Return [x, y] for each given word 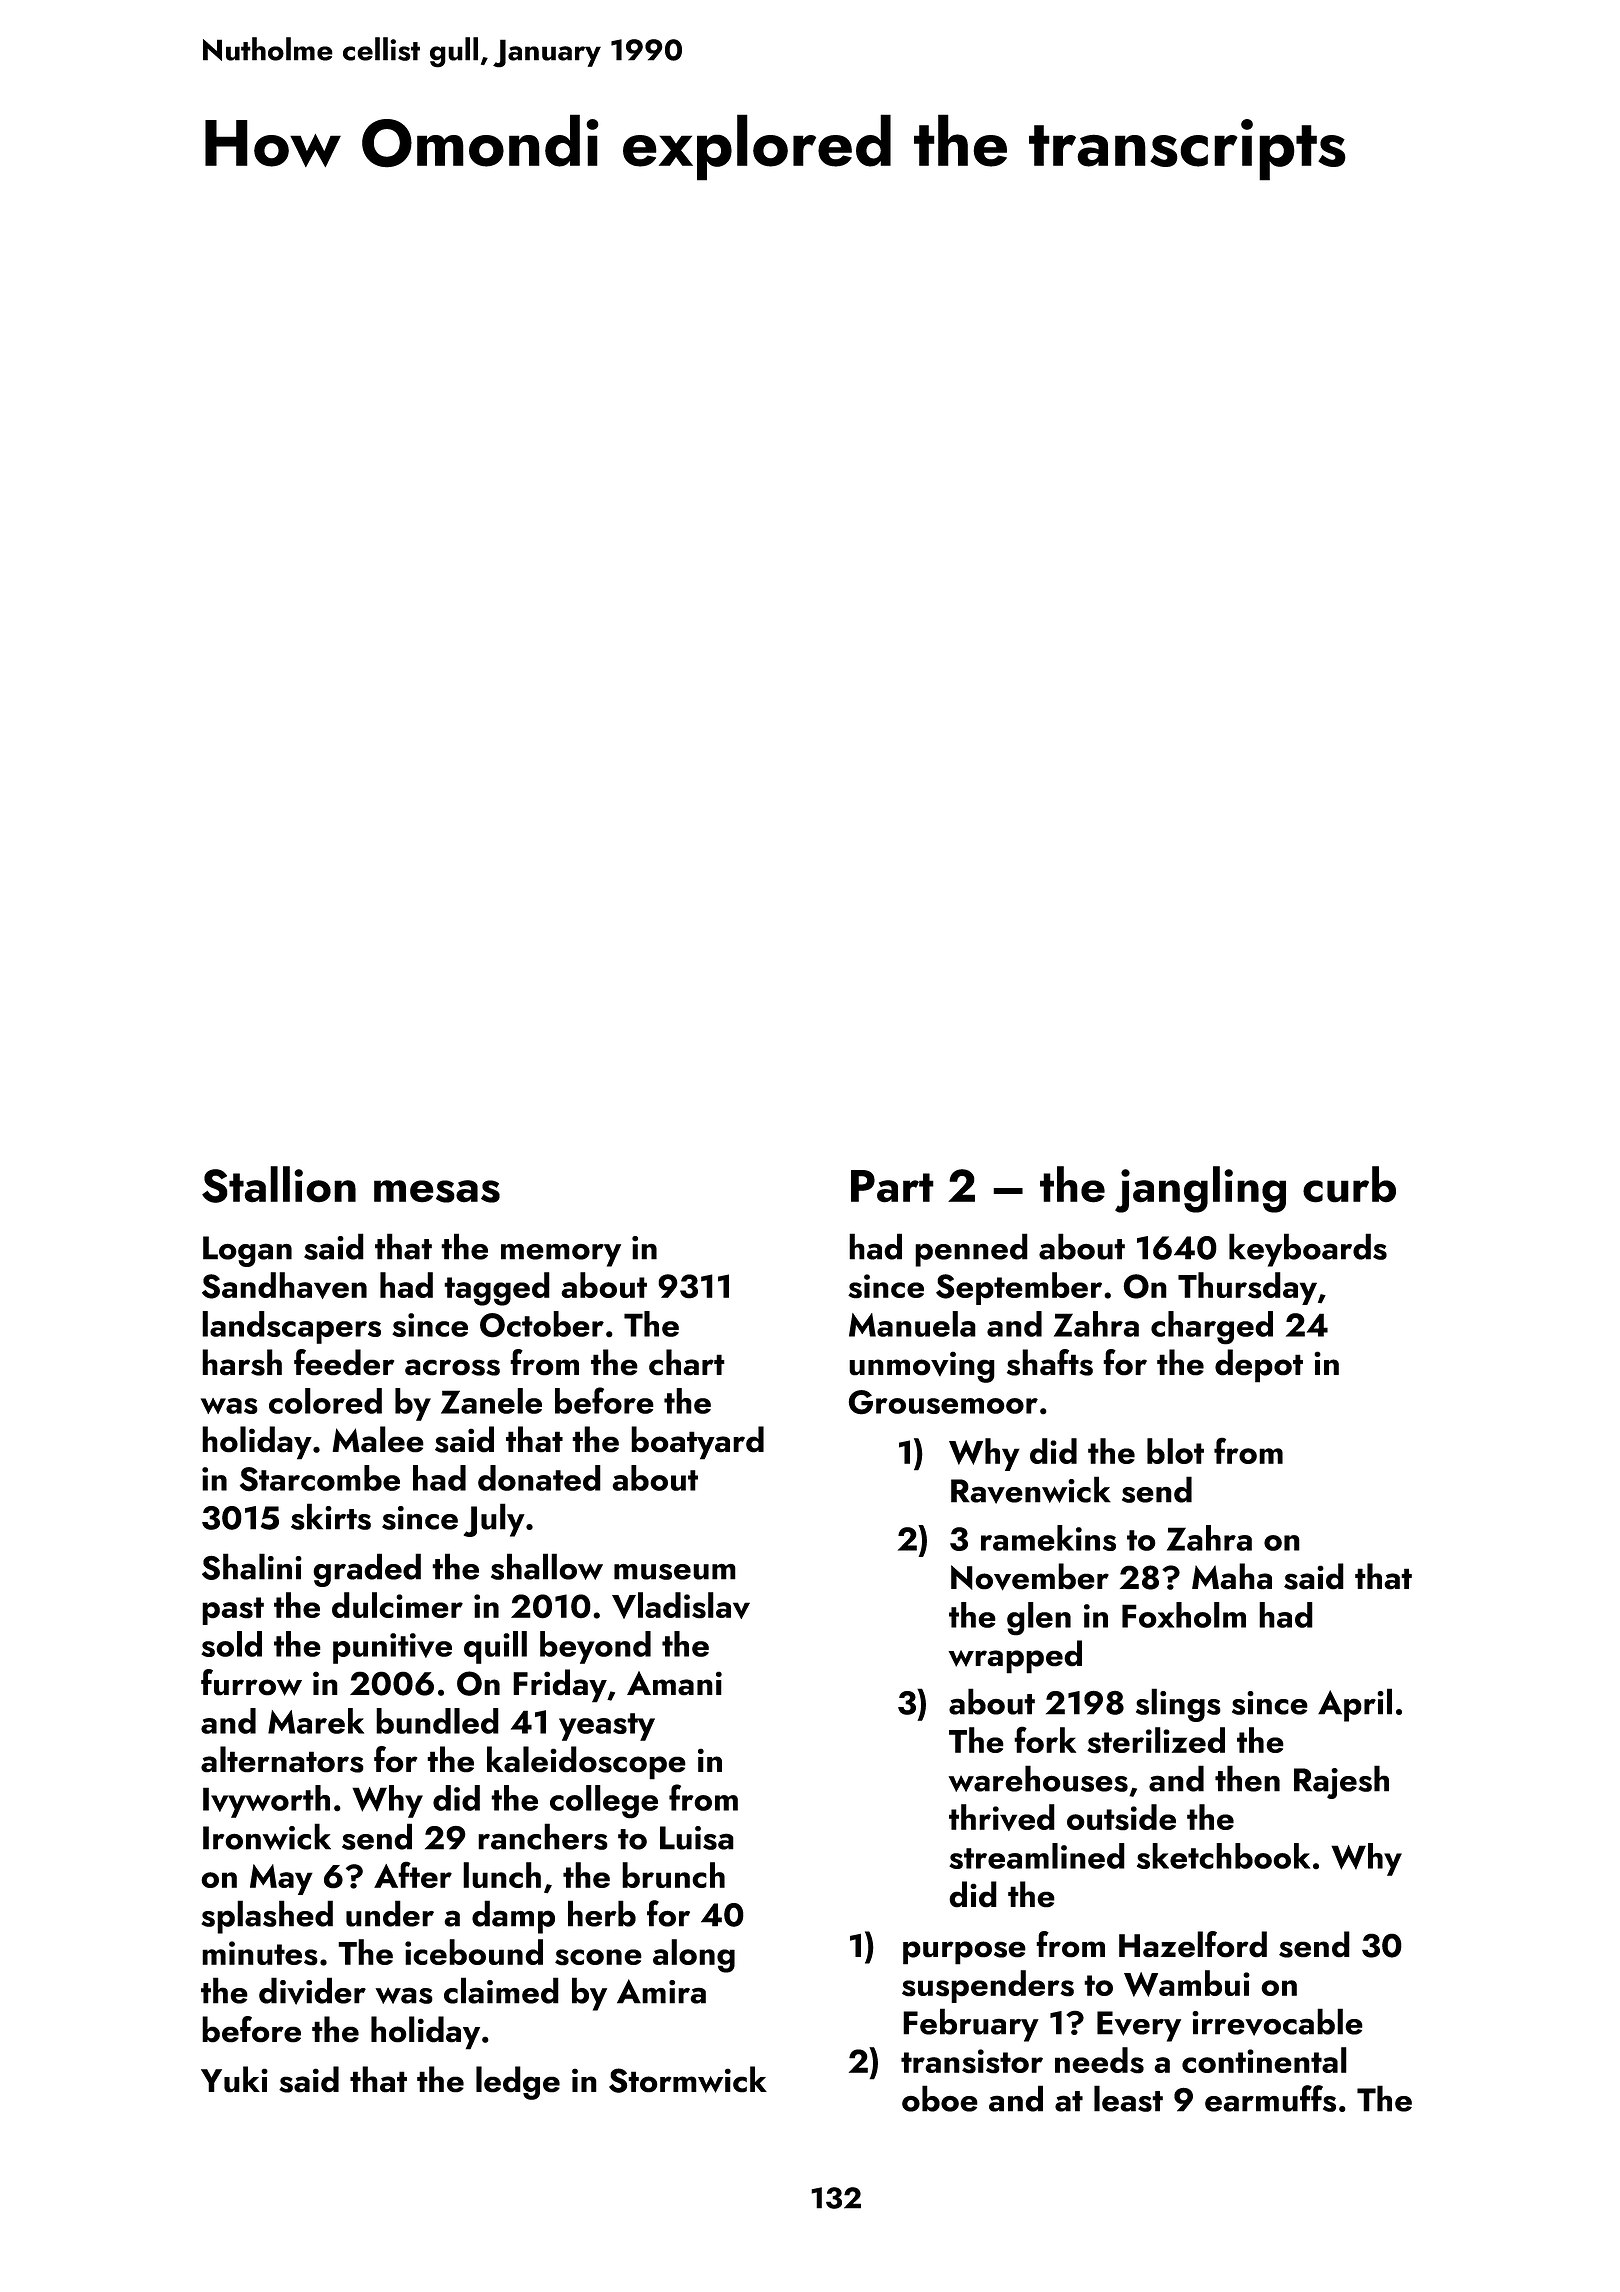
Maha [1232, 1576]
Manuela [912, 1324]
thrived [1002, 1817]
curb [1349, 1184]
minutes [260, 1953]
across [452, 1367]
